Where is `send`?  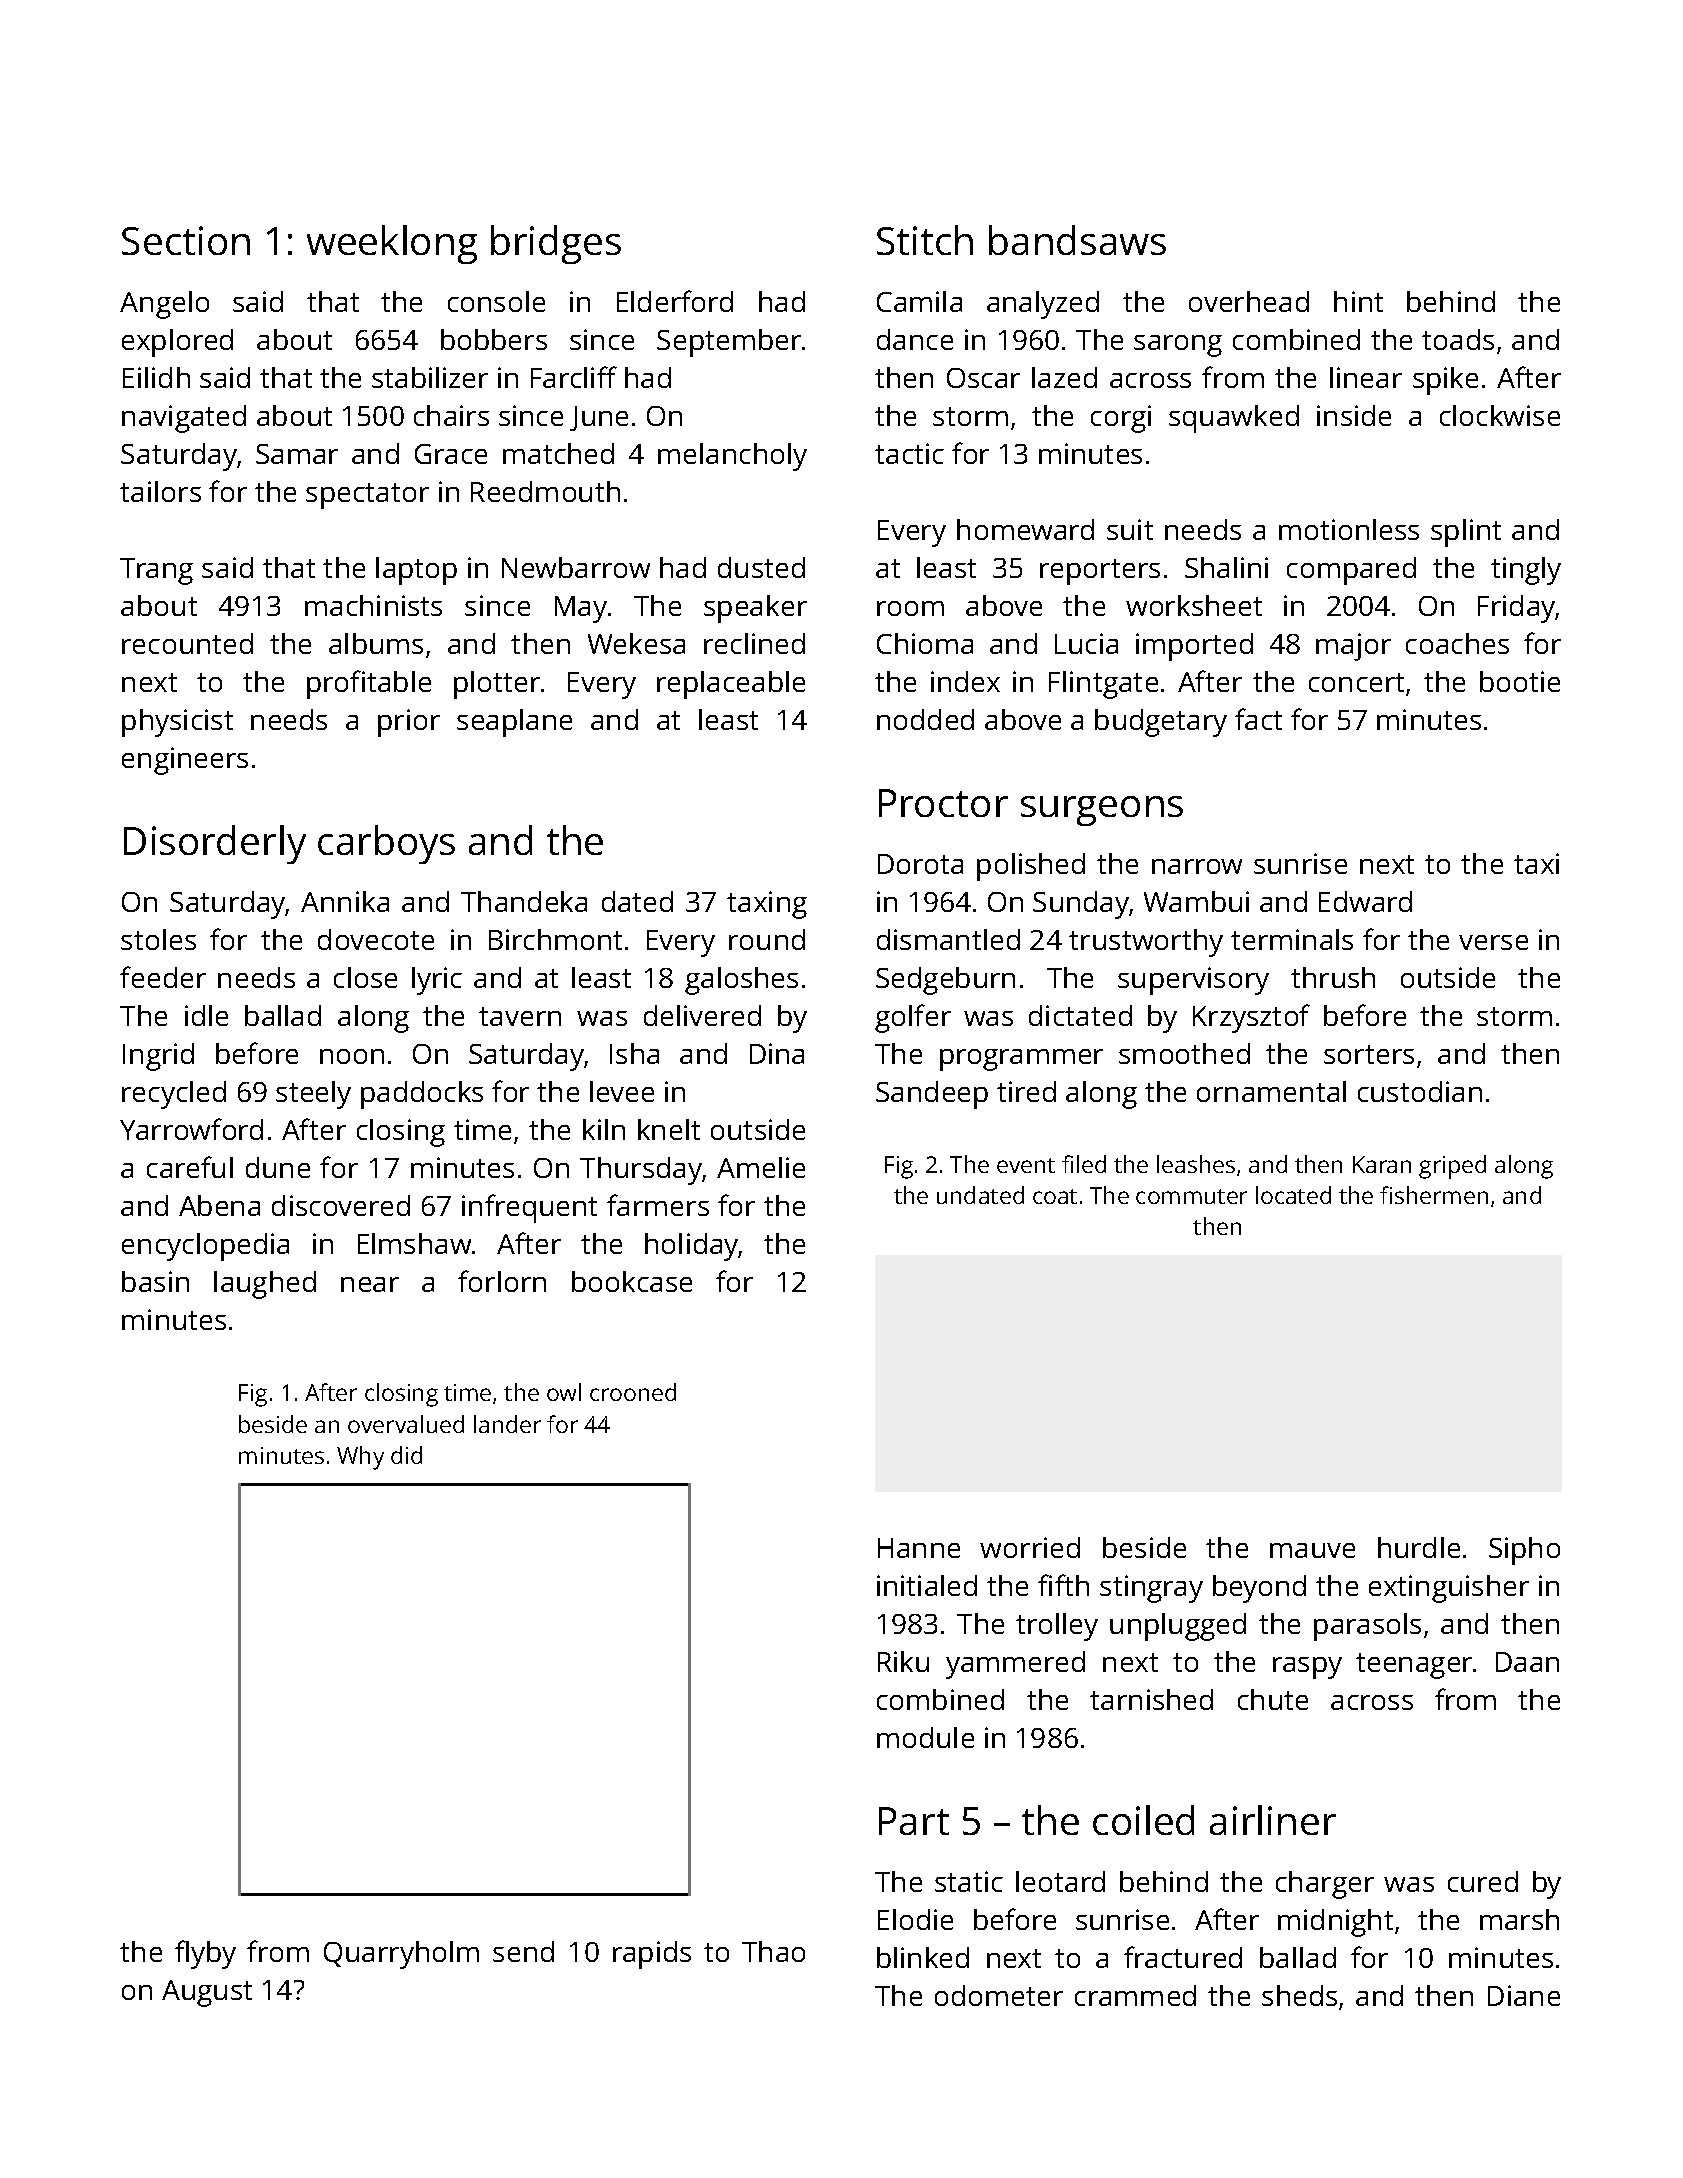 send is located at coordinates (523, 1951).
